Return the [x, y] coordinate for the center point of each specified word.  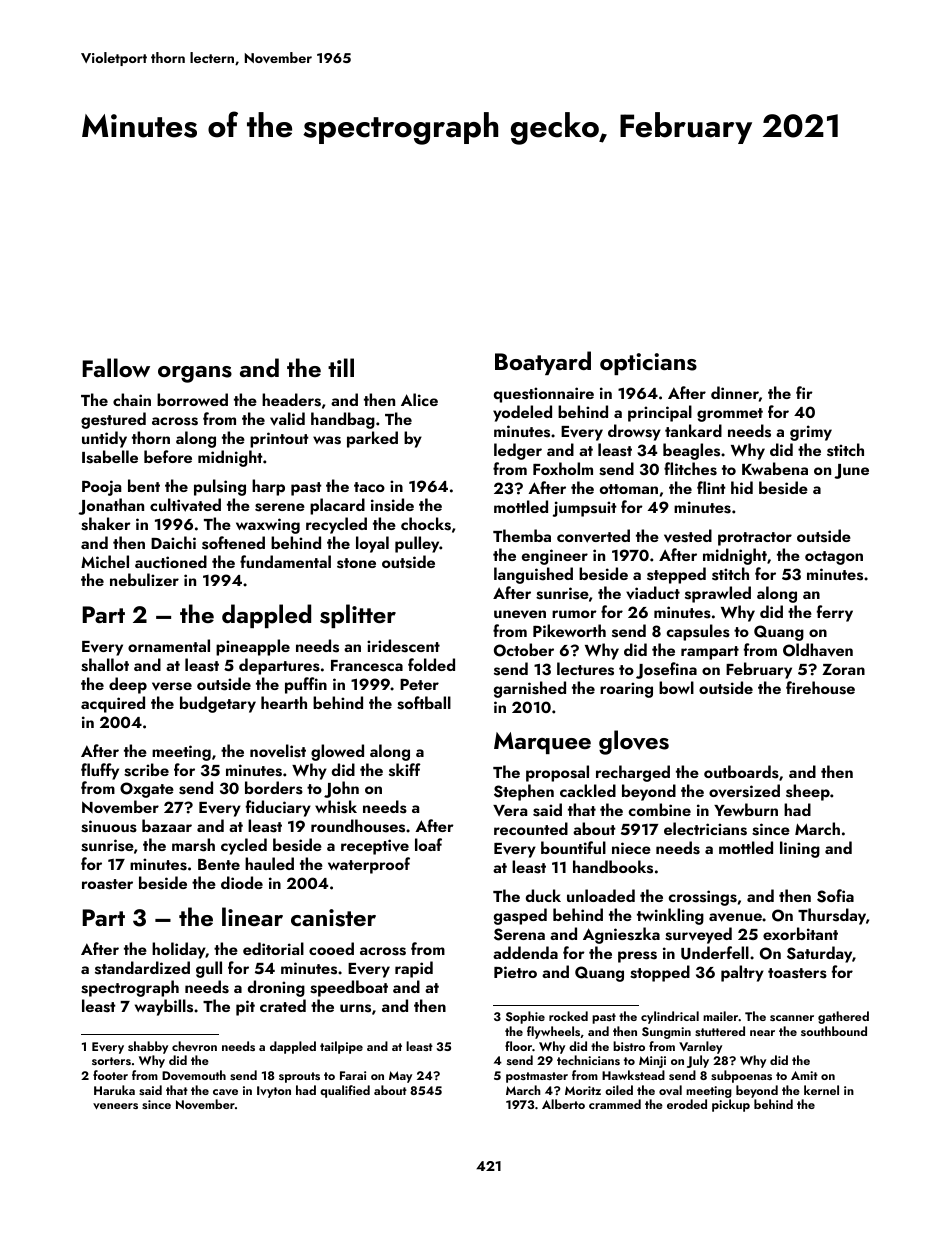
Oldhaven [818, 650]
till [341, 367]
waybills [164, 1007]
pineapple [253, 647]
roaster [107, 884]
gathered [843, 1017]
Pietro [515, 972]
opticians [648, 364]
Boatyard [543, 363]
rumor [574, 614]
